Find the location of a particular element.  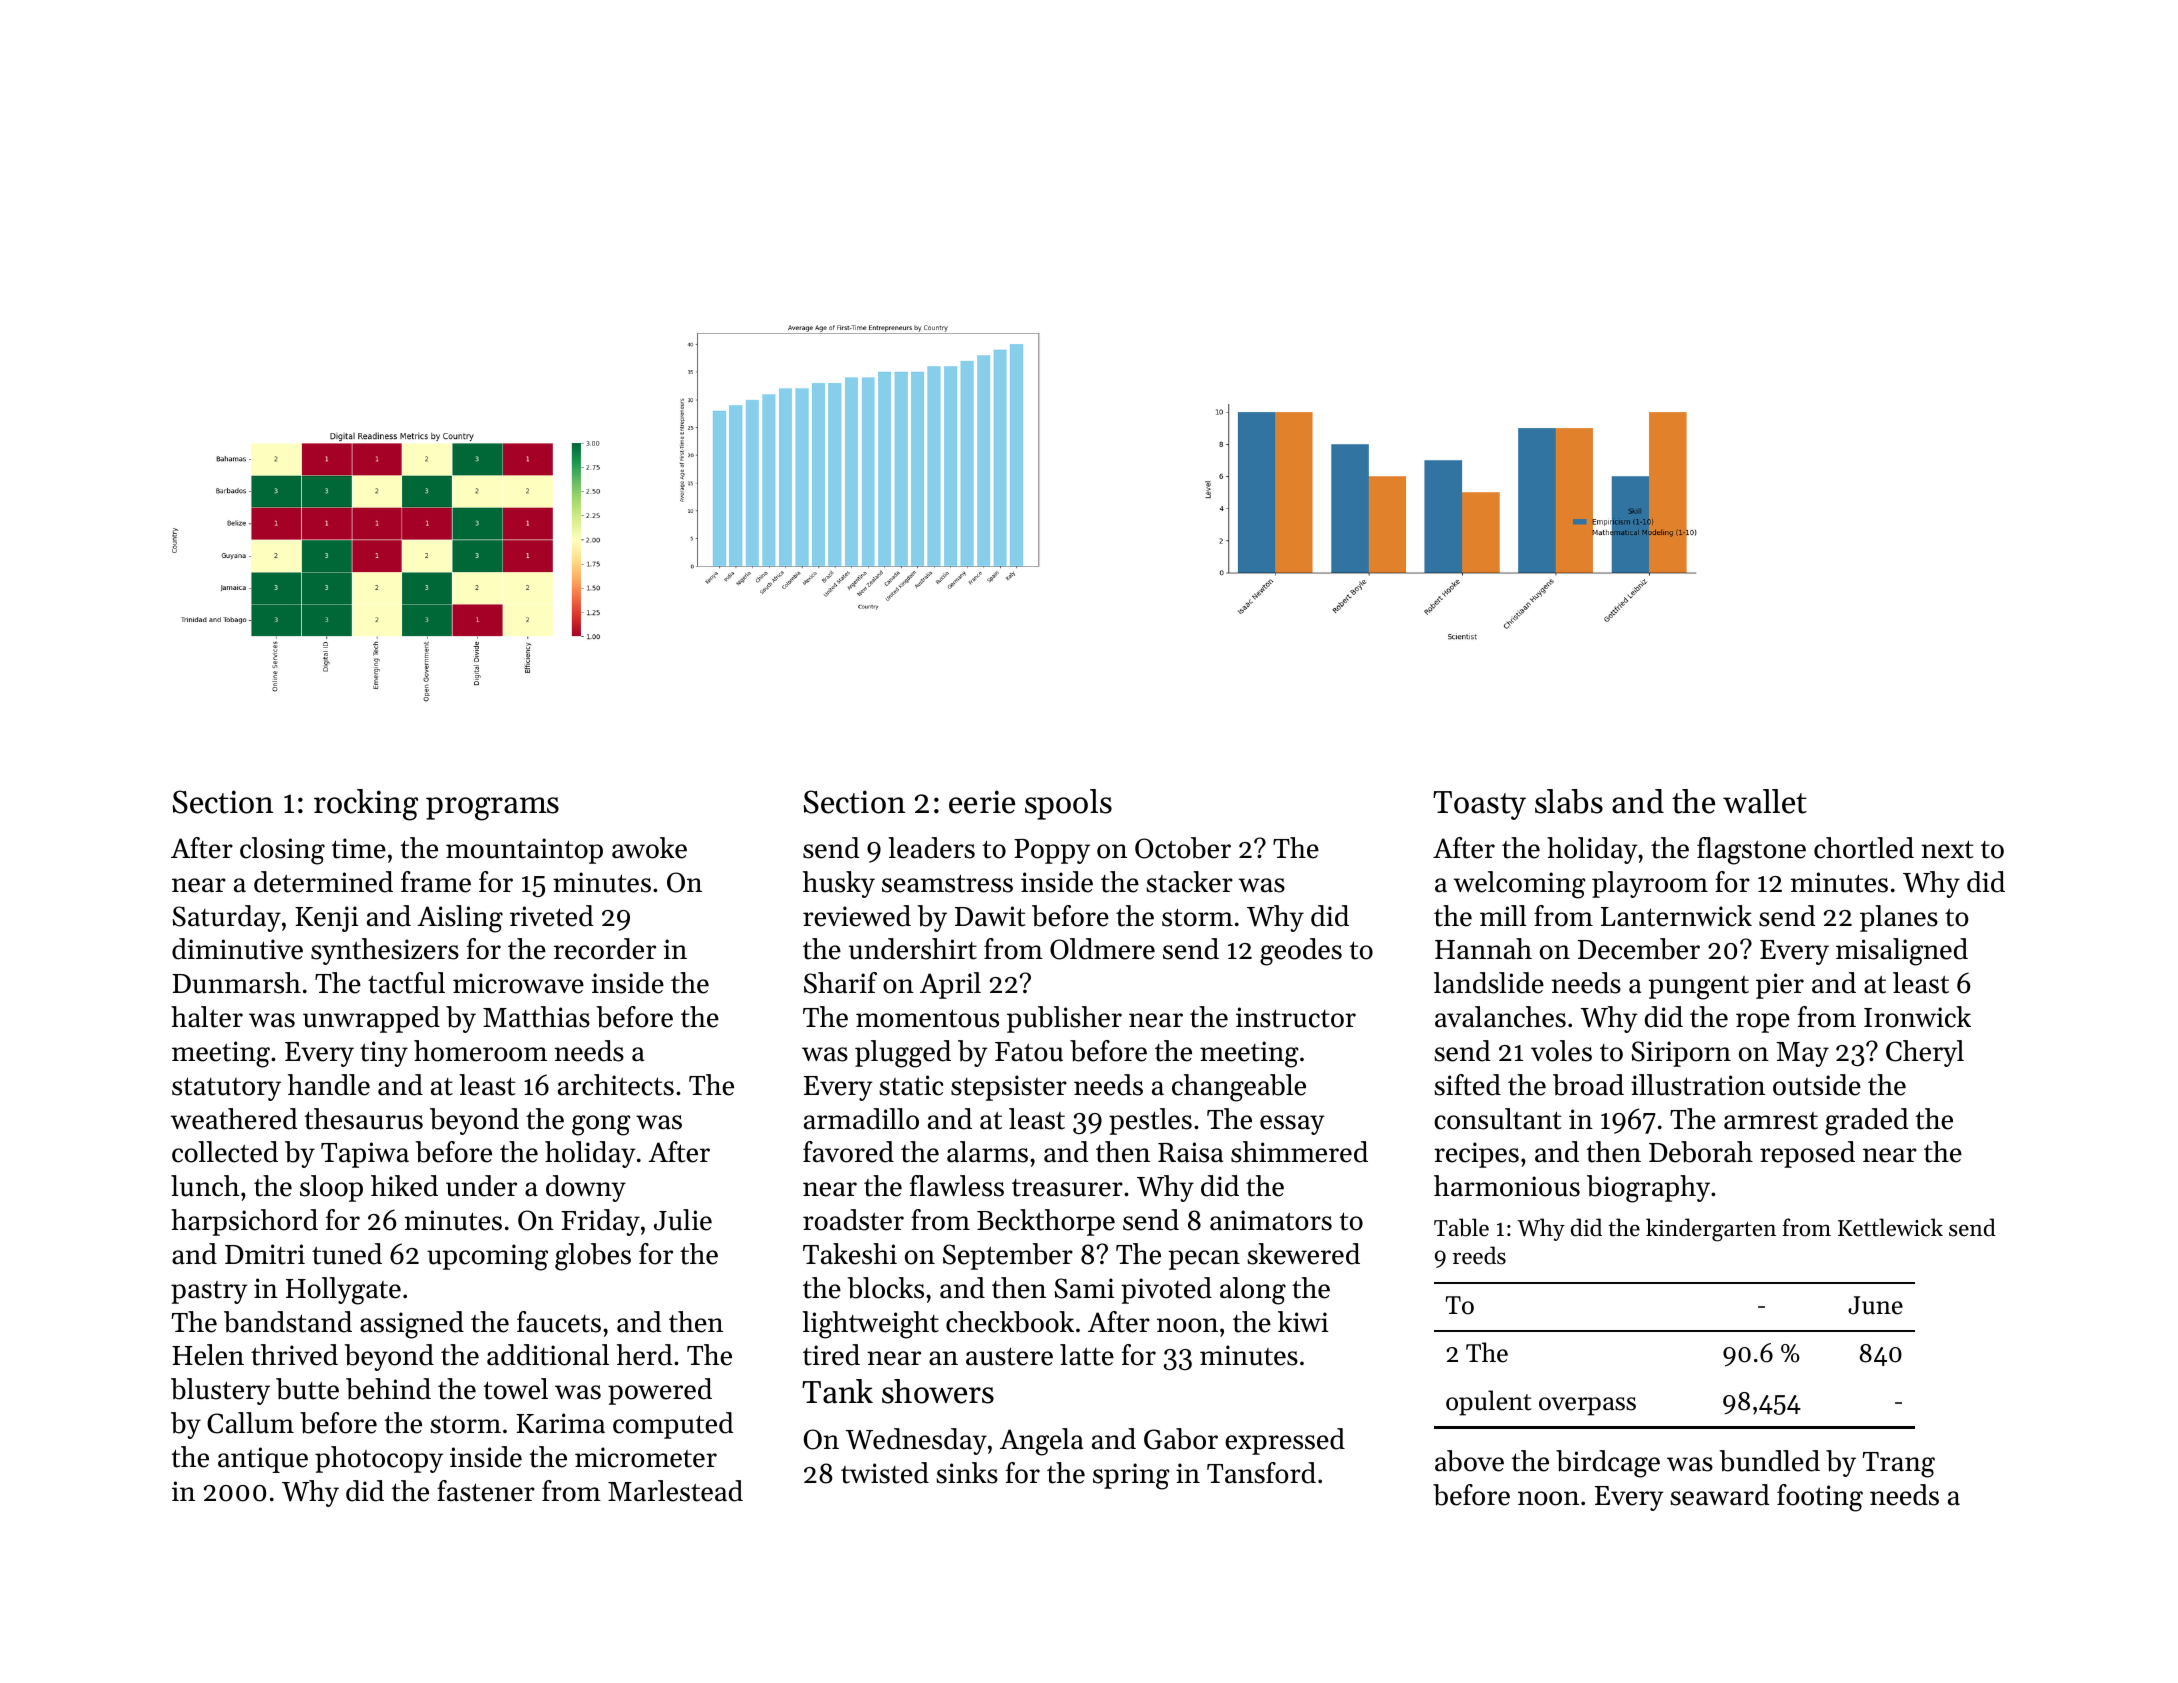

kiwi is located at coordinates (1303, 1321).
